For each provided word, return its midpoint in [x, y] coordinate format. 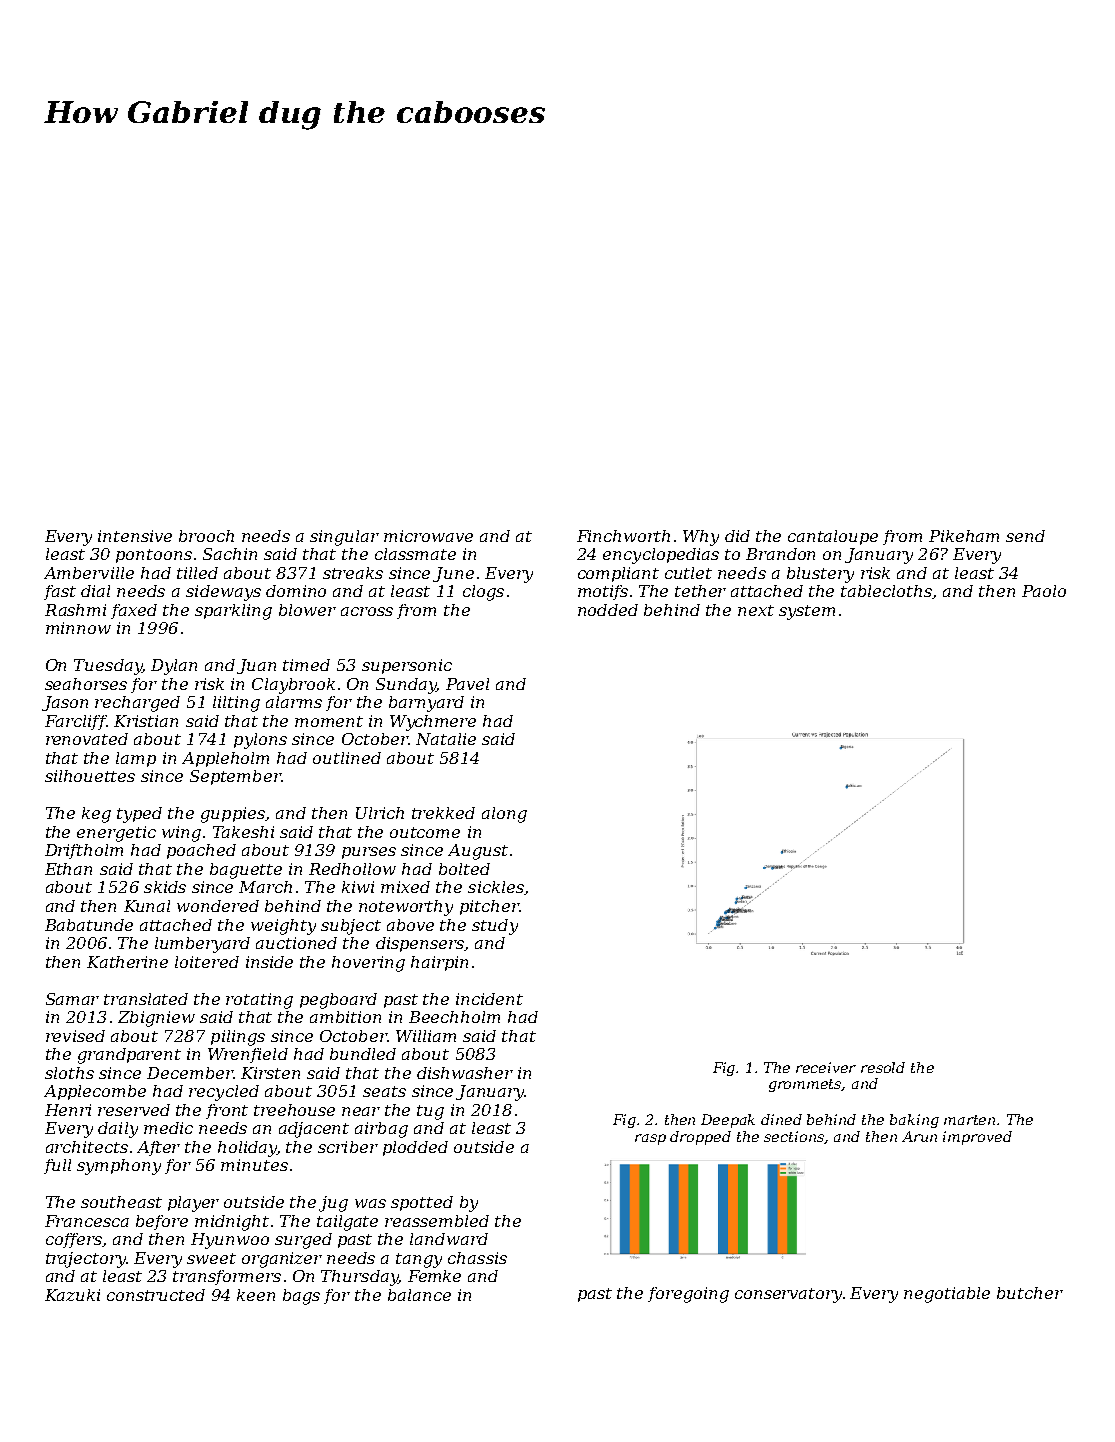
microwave [428, 536]
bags [301, 1297]
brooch [206, 536]
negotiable [947, 1295]
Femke [434, 1276]
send [1025, 536]
